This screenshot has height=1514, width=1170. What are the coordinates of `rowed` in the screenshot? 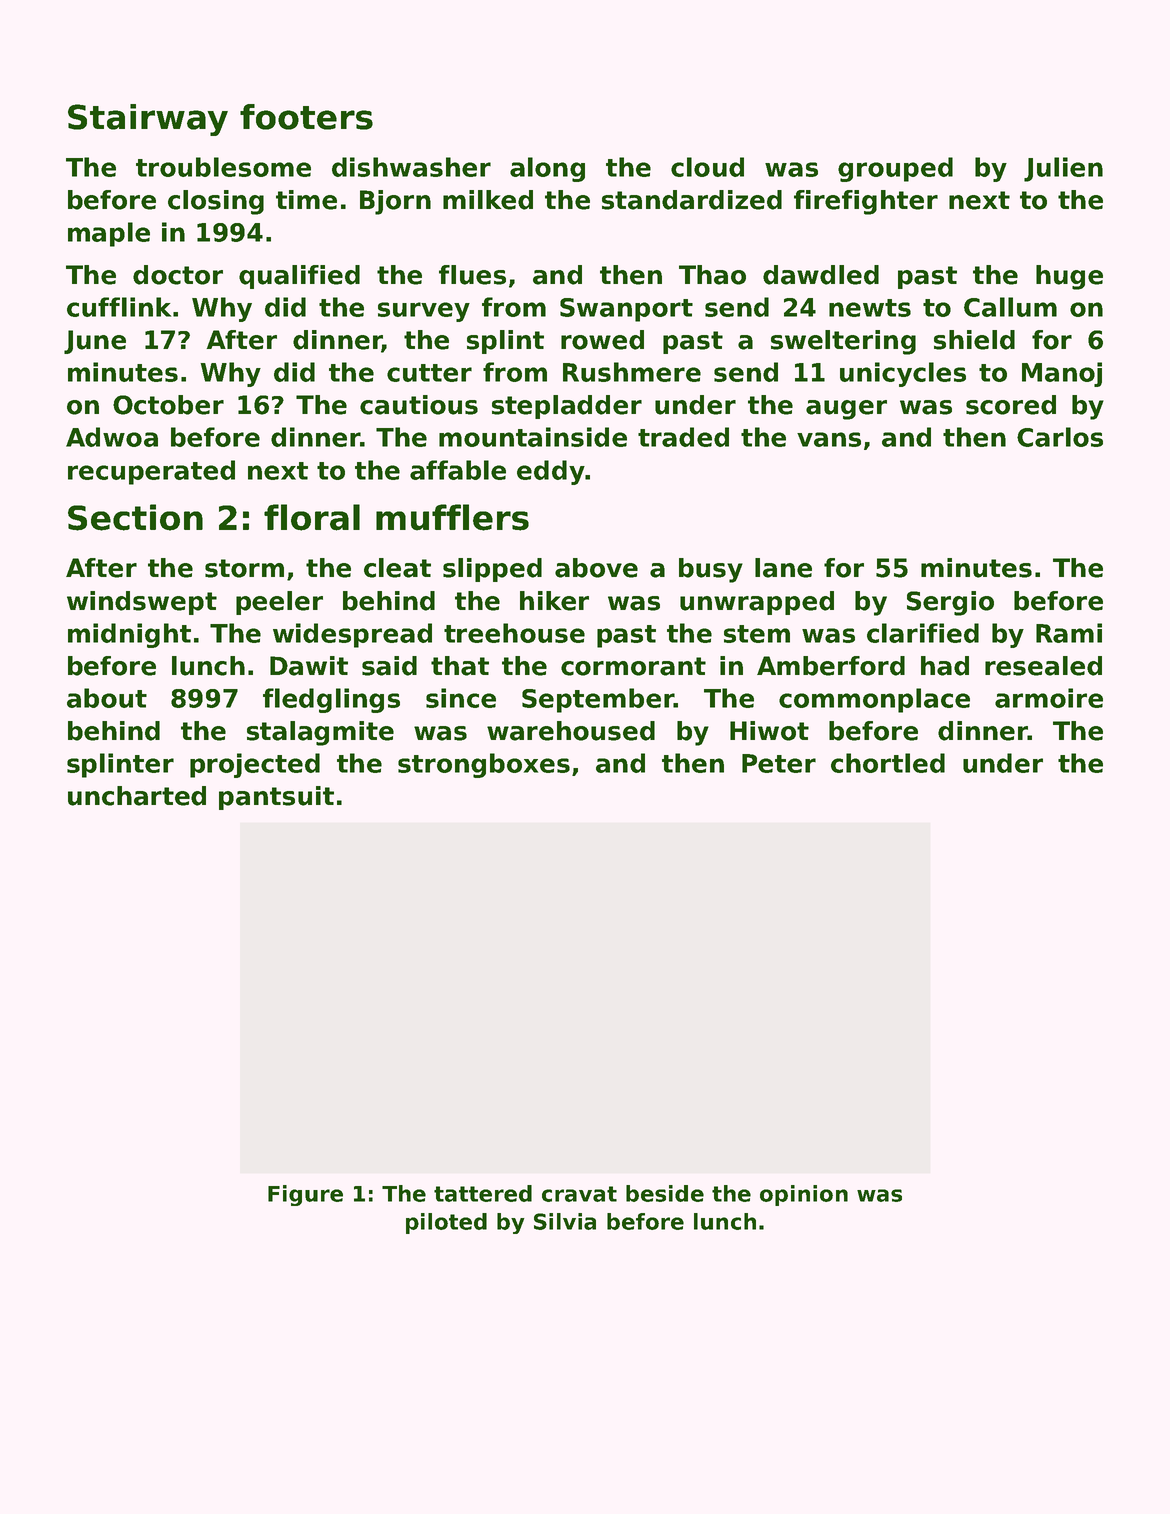 It's located at (602, 340).
